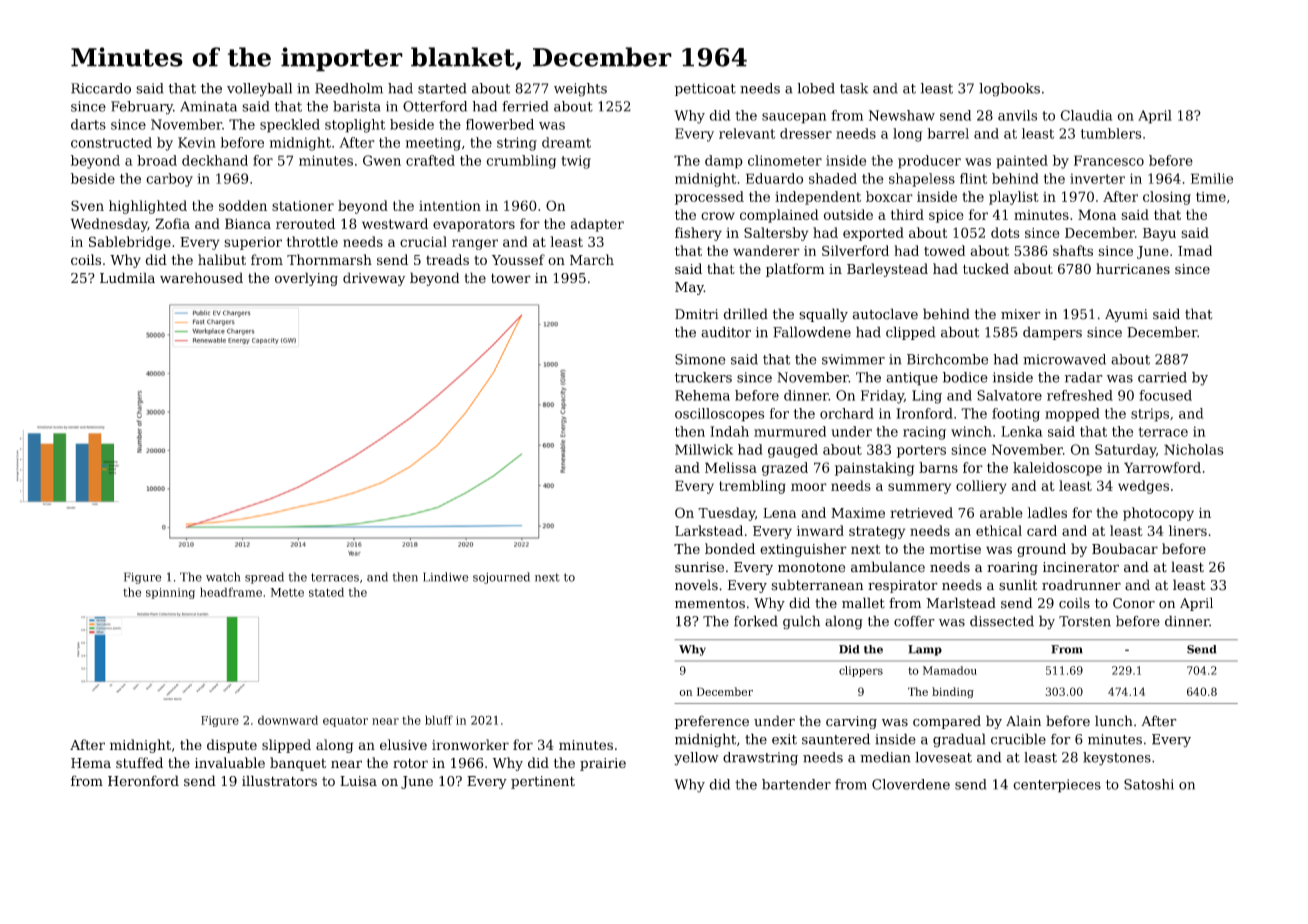 The image size is (1308, 924). Describe the element at coordinates (264, 578) in the image. I see `spread` at that location.
